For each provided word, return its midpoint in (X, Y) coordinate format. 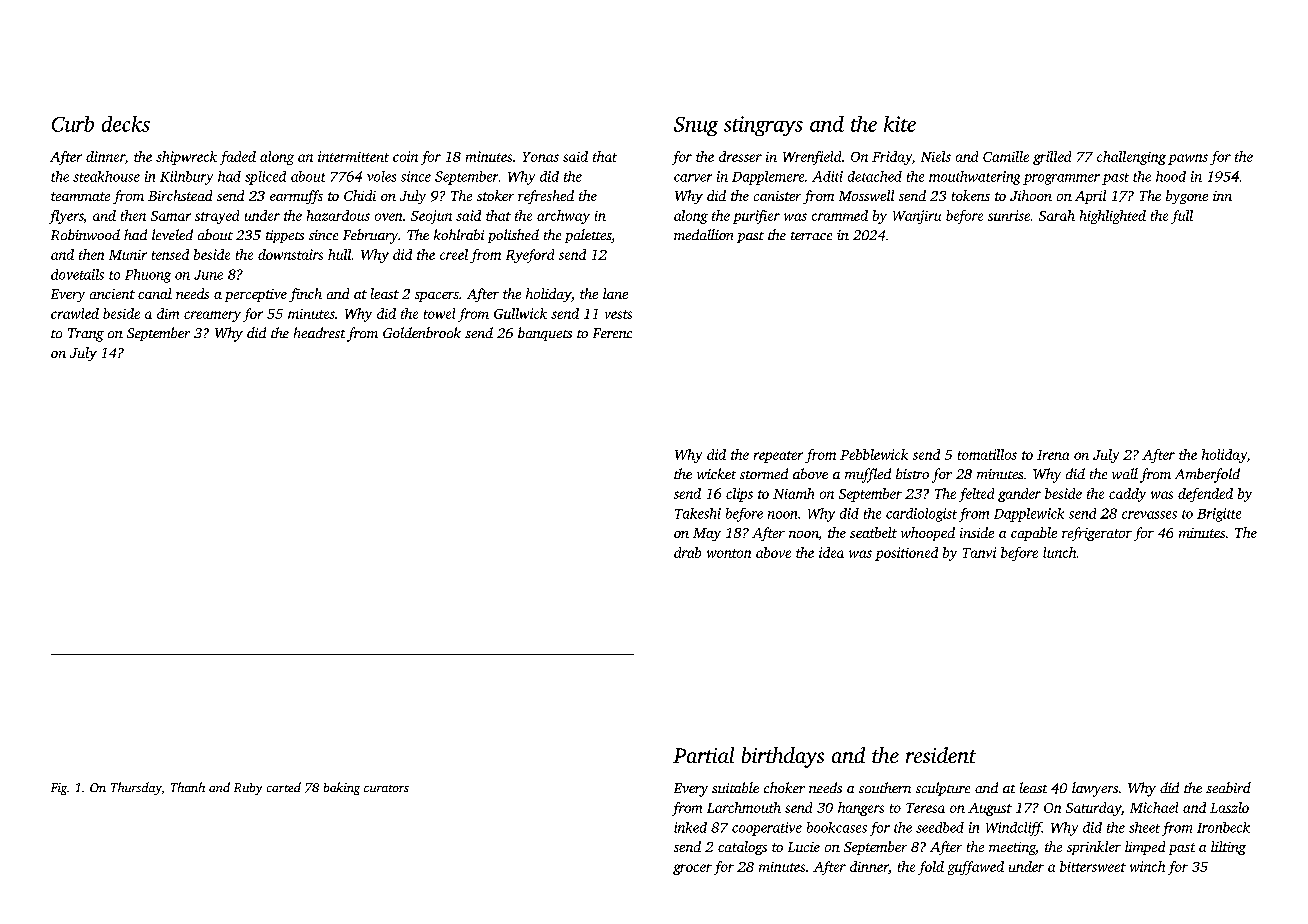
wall (1125, 473)
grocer (692, 869)
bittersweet (1093, 866)
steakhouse (106, 176)
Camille (1006, 156)
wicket (716, 473)
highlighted (1113, 217)
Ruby (248, 789)
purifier (756, 217)
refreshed (546, 197)
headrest (319, 332)
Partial (703, 755)
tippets (285, 236)
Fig (59, 789)
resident (941, 755)
